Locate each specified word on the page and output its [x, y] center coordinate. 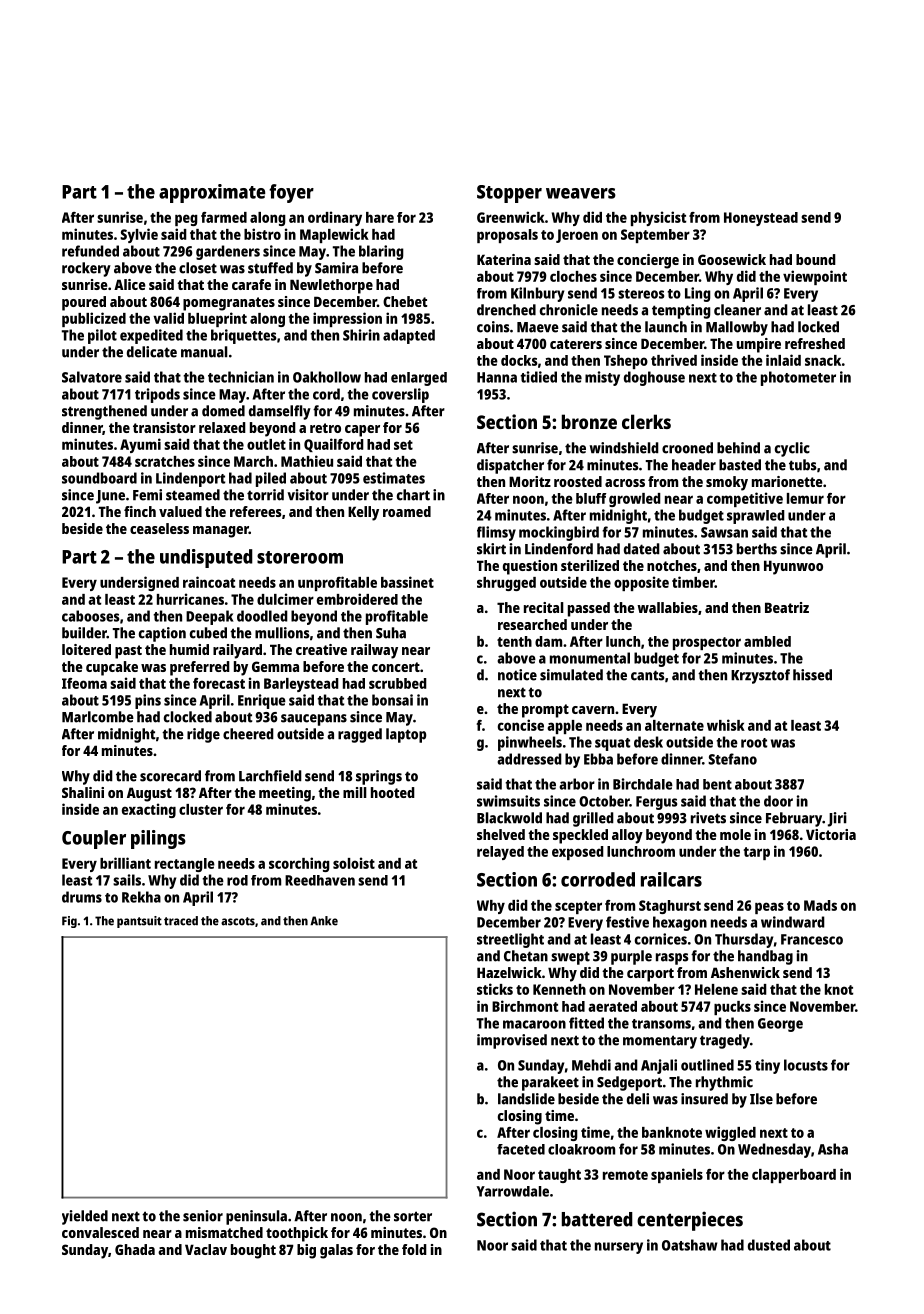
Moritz [530, 481]
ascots [238, 921]
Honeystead [761, 219]
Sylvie [139, 235]
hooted [393, 792]
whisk [726, 725]
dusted [769, 1245]
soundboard [99, 478]
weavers [581, 193]
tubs [802, 465]
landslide [526, 1099]
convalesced [100, 1232]
